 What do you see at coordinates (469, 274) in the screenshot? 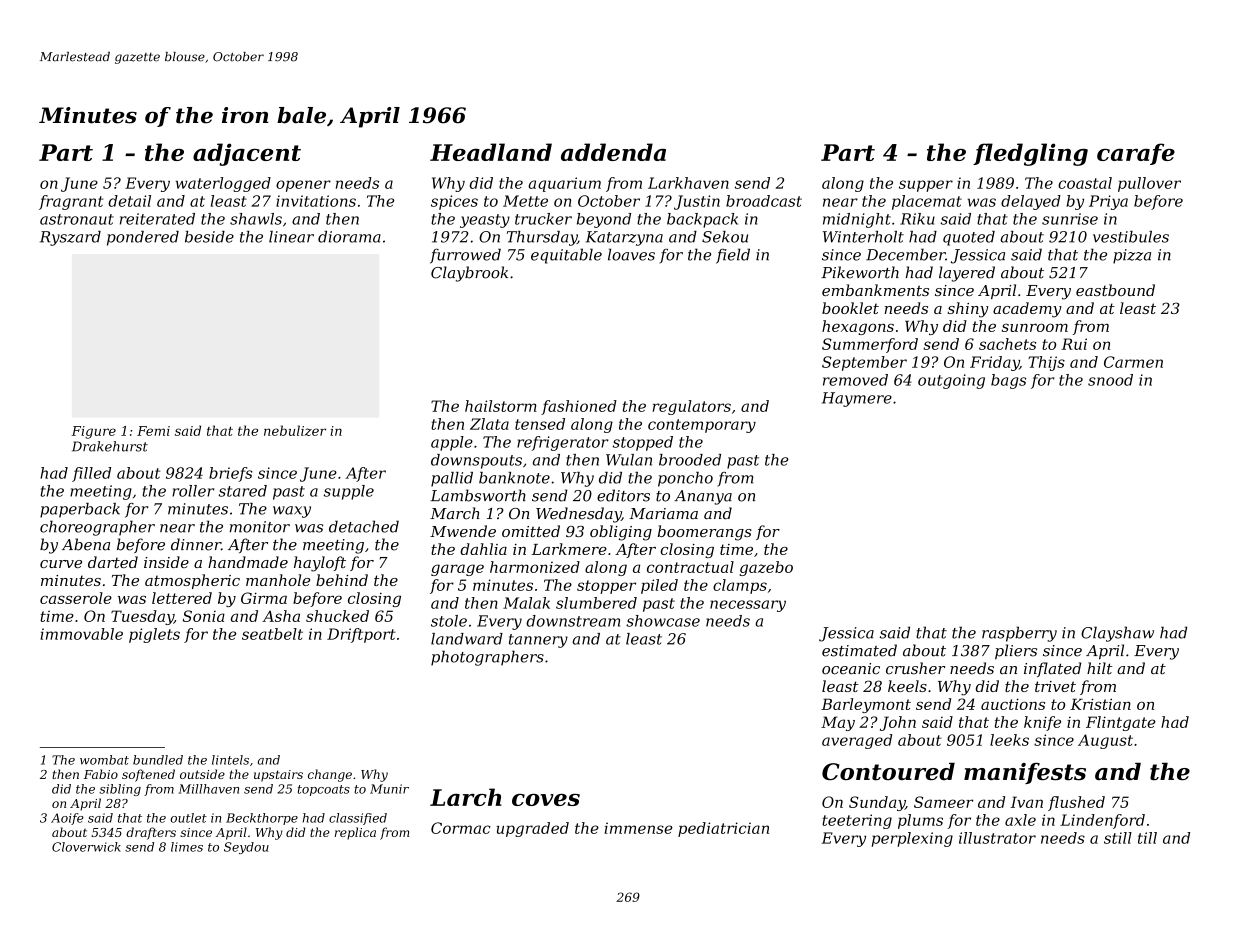
I see `Claybrook` at bounding box center [469, 274].
